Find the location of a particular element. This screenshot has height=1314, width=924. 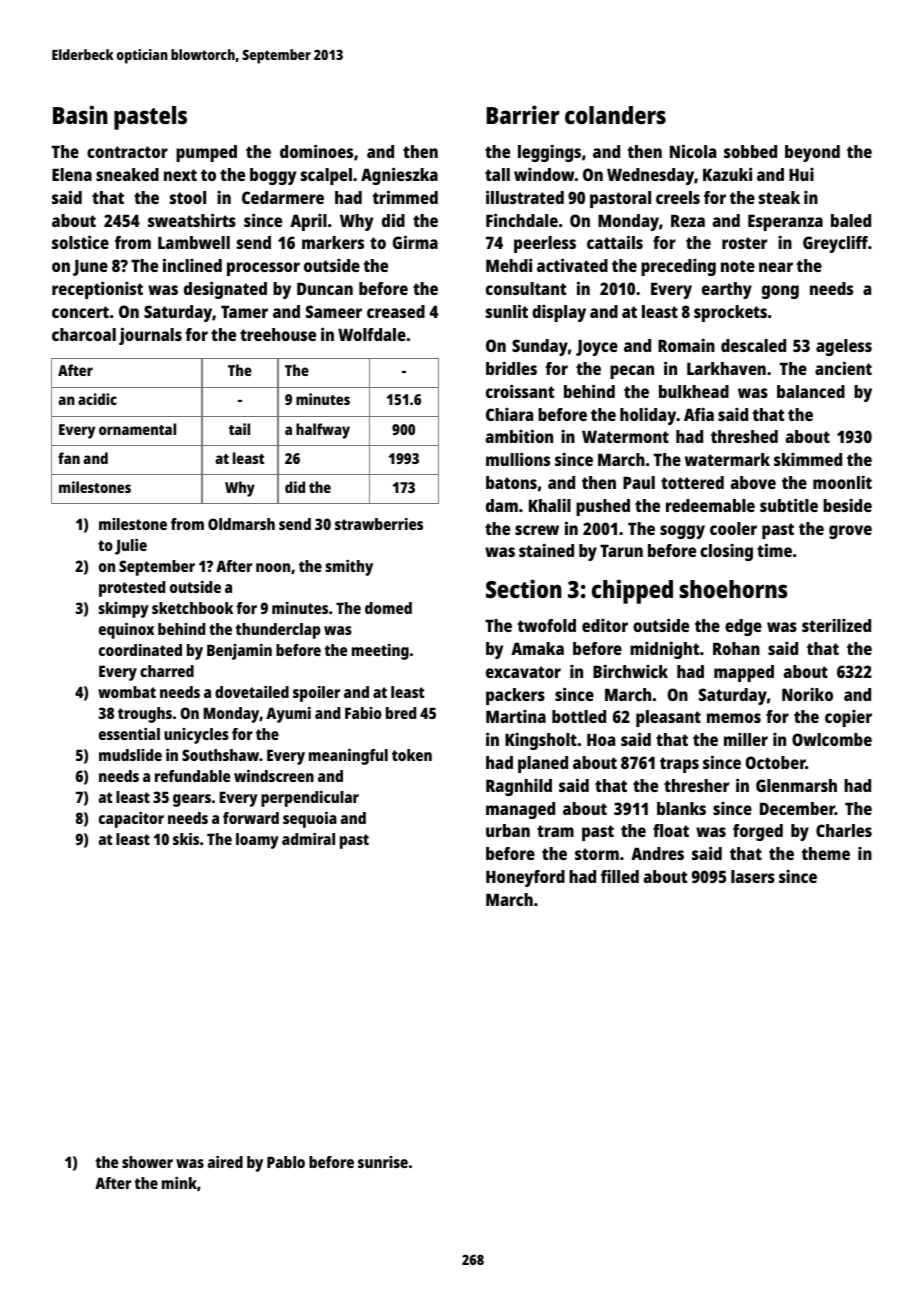

shower is located at coordinates (147, 1162).
